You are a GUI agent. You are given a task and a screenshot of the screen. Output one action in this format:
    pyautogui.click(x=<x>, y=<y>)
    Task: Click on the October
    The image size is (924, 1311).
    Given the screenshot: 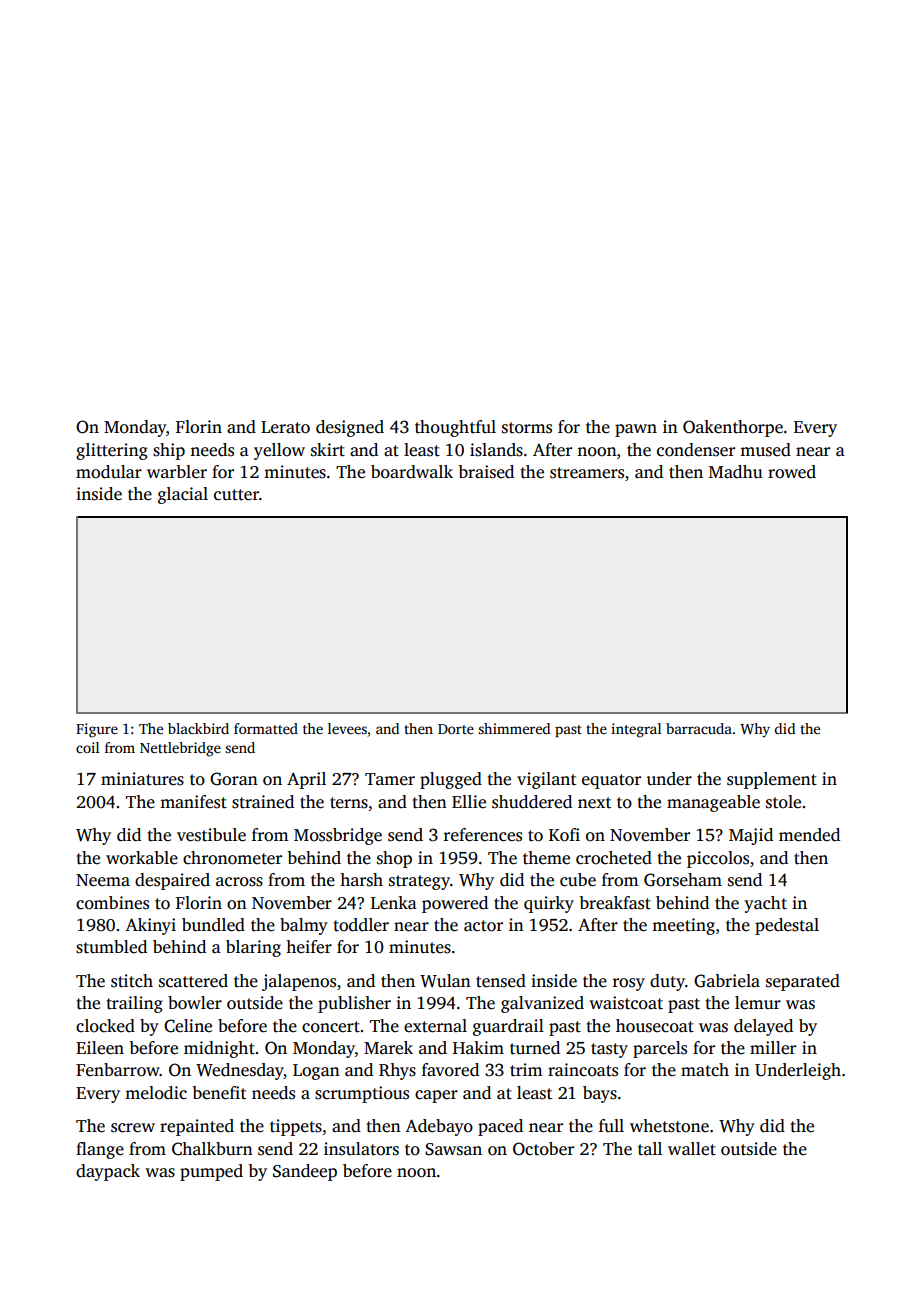 What is the action you would take?
    pyautogui.click(x=543, y=1149)
